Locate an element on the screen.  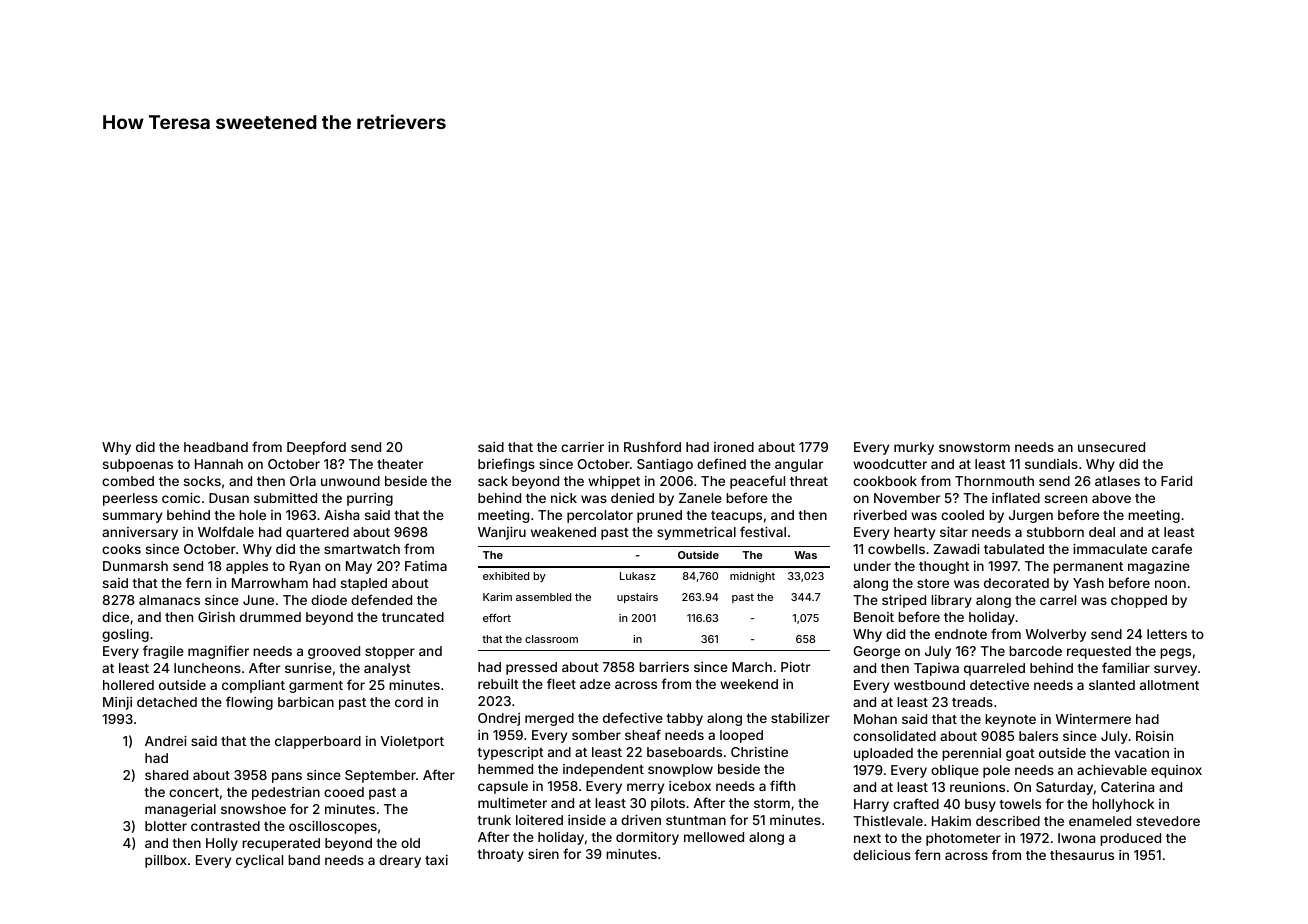
compliant is located at coordinates (253, 686).
